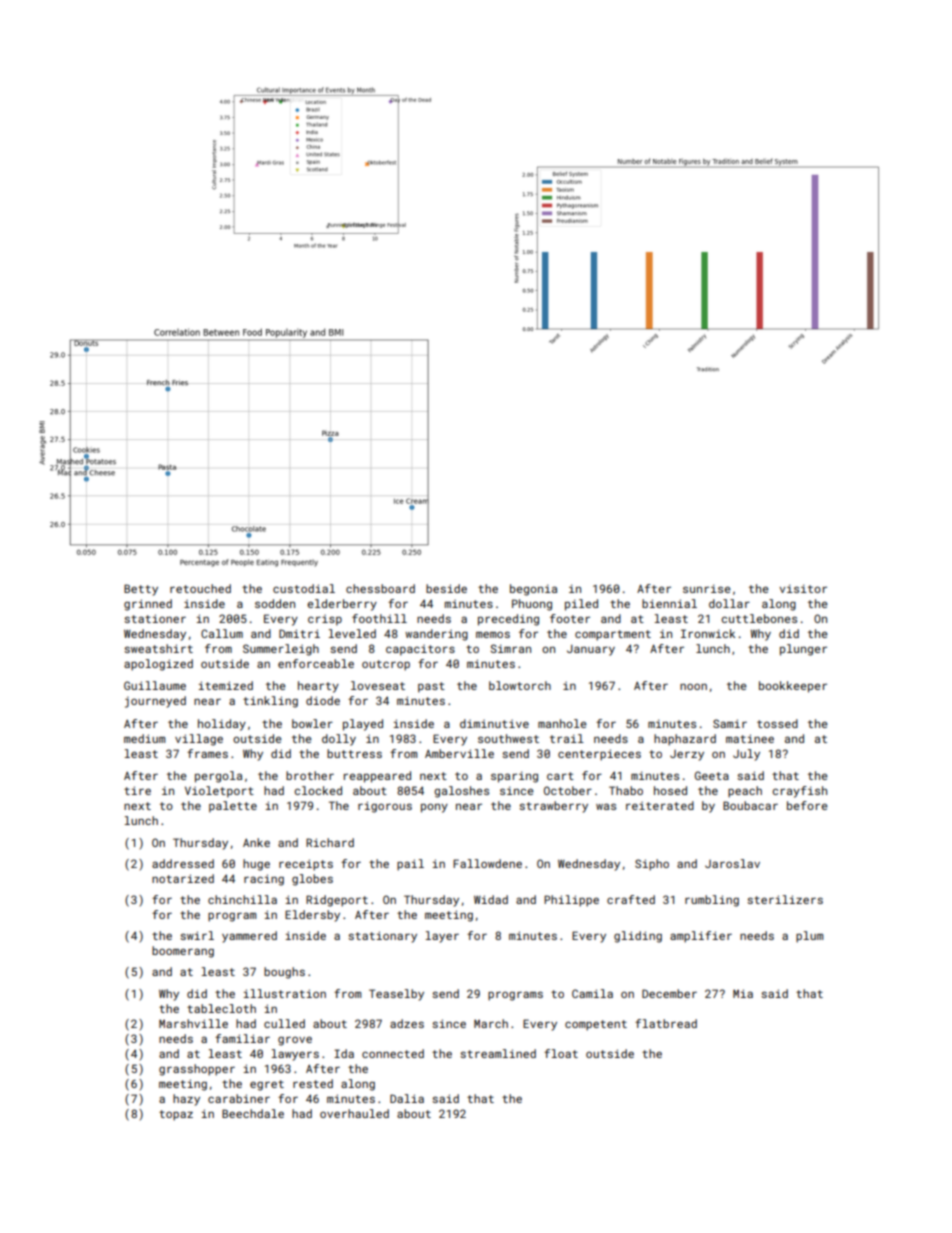 Image resolution: width=952 pixels, height=1233 pixels. Describe the element at coordinates (729, 603) in the document. I see `dollar` at that location.
